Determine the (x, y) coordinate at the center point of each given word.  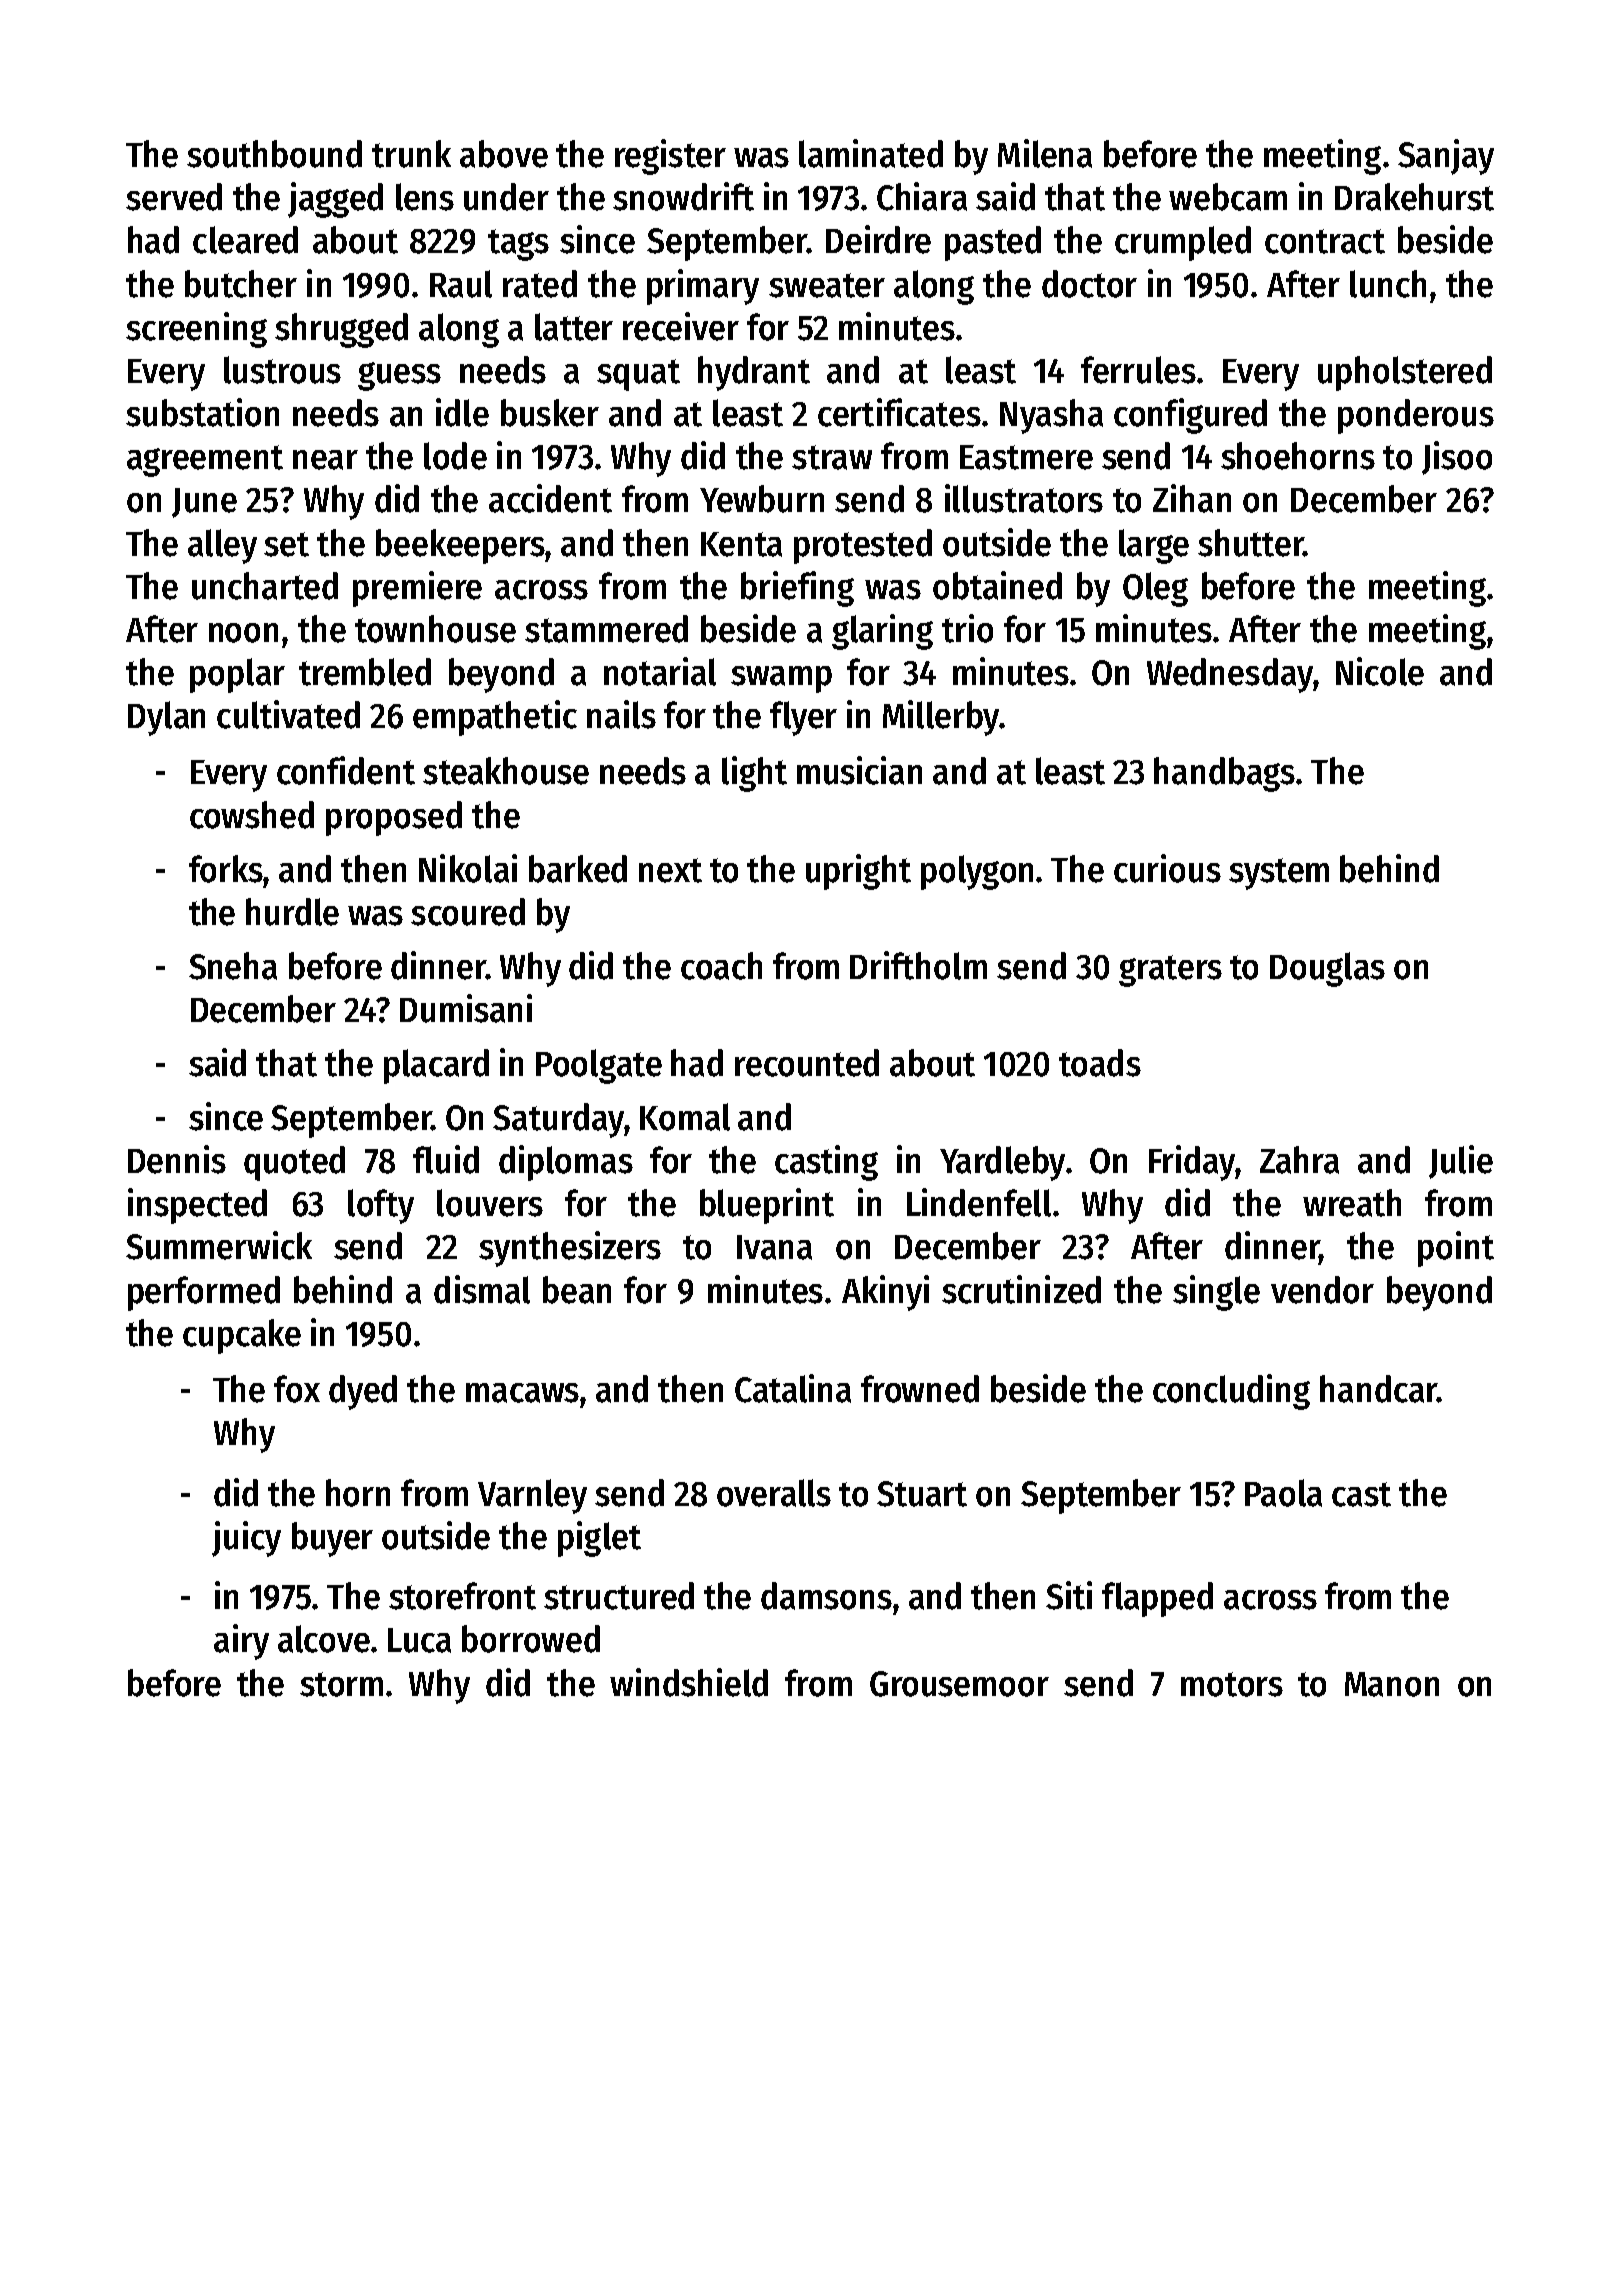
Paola (1283, 1493)
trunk (411, 154)
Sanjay (1446, 157)
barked (578, 869)
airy (241, 1642)
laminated (871, 153)
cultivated (288, 714)
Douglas (1327, 969)
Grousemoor (959, 1684)
